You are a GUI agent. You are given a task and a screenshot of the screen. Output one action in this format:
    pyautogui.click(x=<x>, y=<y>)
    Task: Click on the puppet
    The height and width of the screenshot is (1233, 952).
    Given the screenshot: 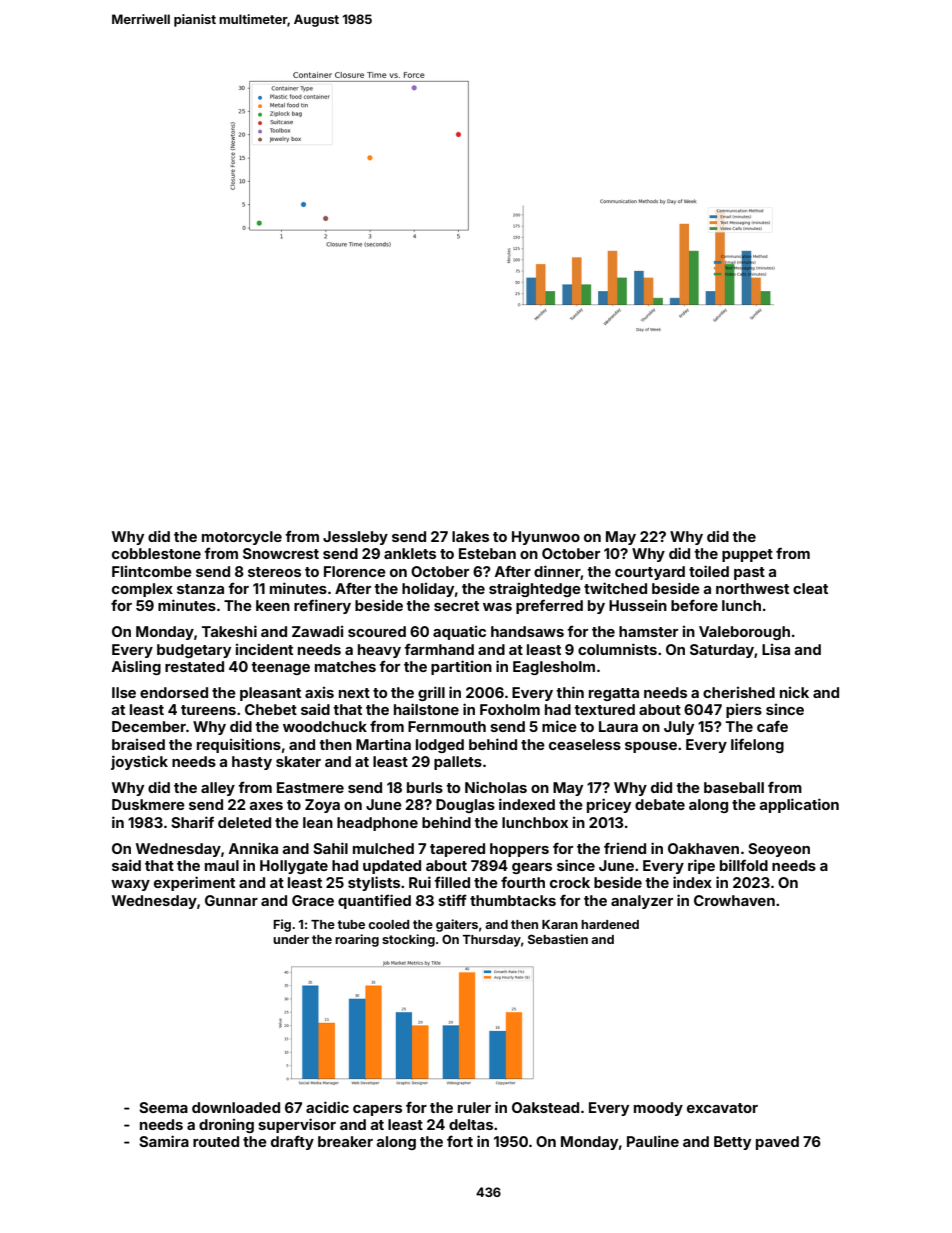 What is the action you would take?
    pyautogui.click(x=747, y=555)
